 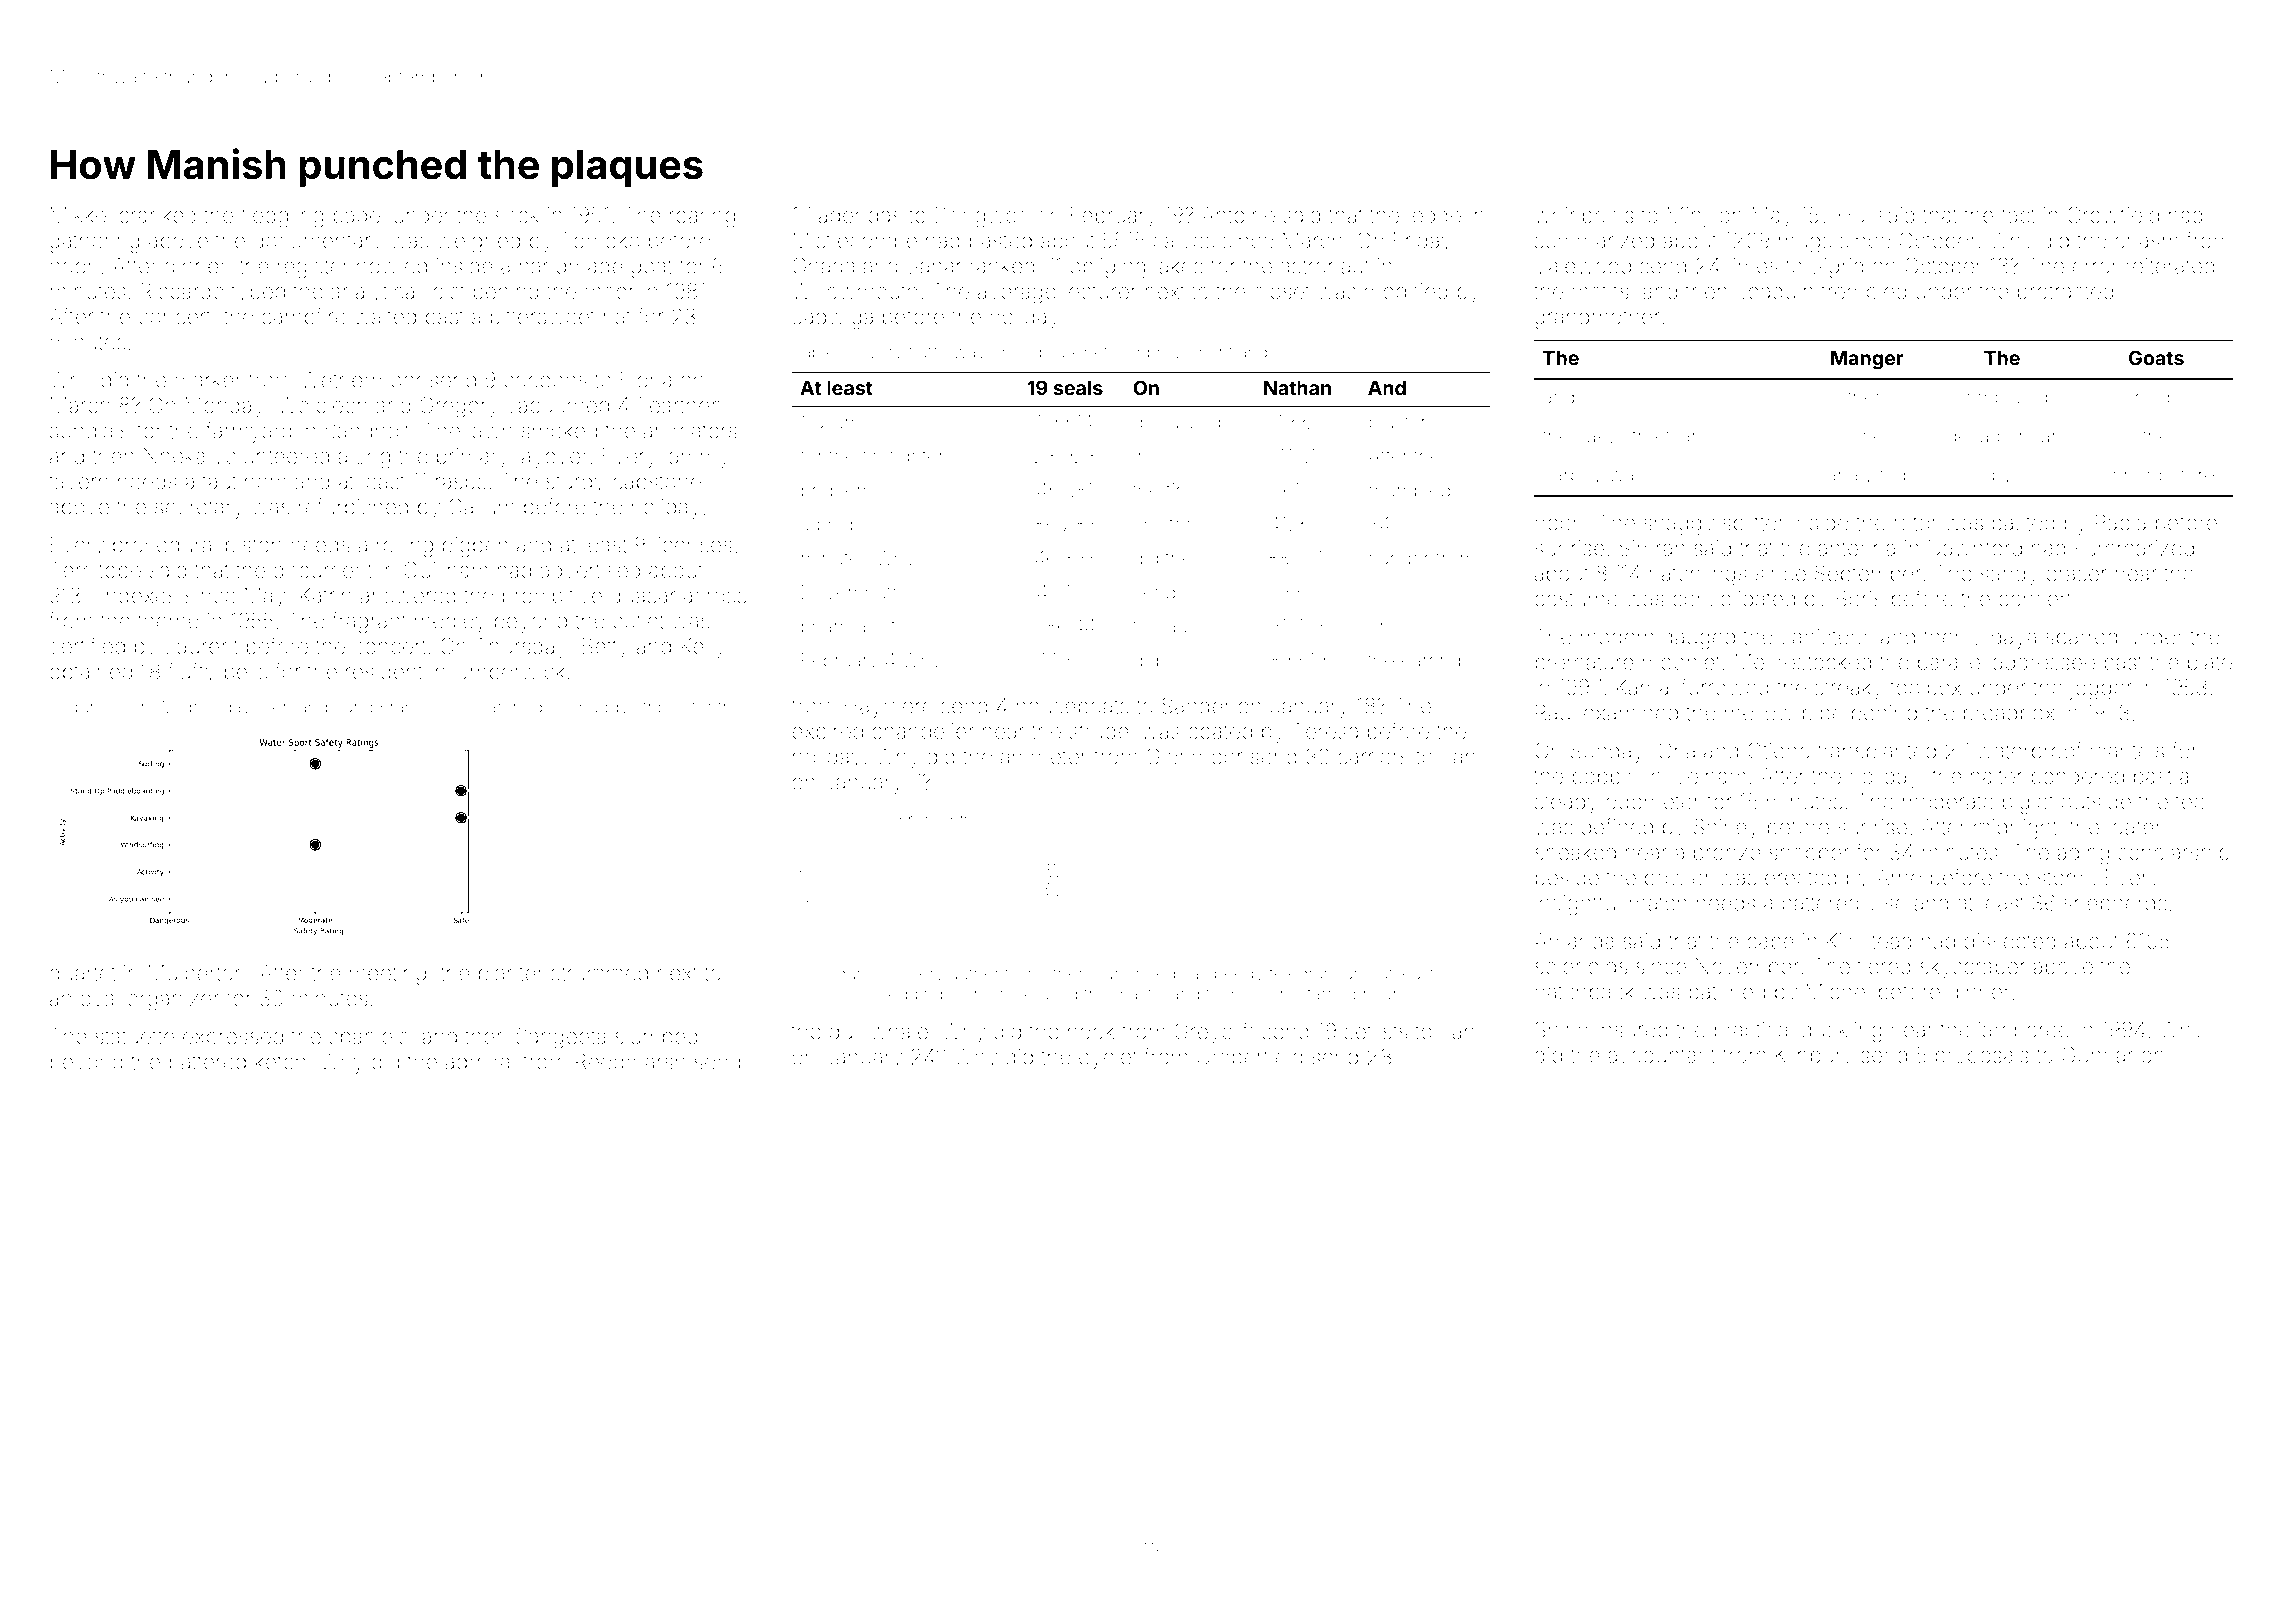 What do you see at coordinates (2001, 399) in the screenshot?
I see `composed` at bounding box center [2001, 399].
